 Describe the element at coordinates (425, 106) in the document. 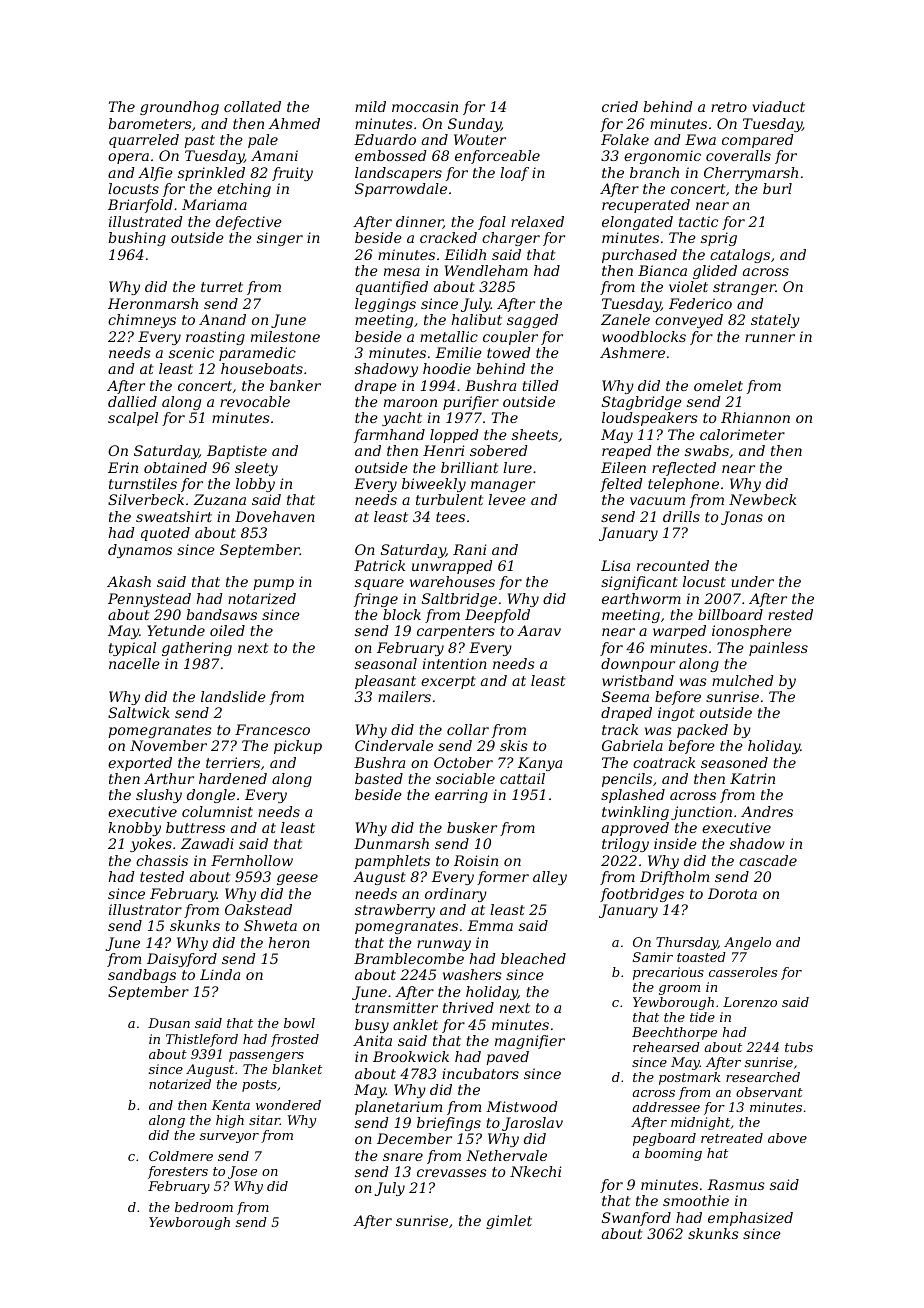

I see `moccasin` at that location.
